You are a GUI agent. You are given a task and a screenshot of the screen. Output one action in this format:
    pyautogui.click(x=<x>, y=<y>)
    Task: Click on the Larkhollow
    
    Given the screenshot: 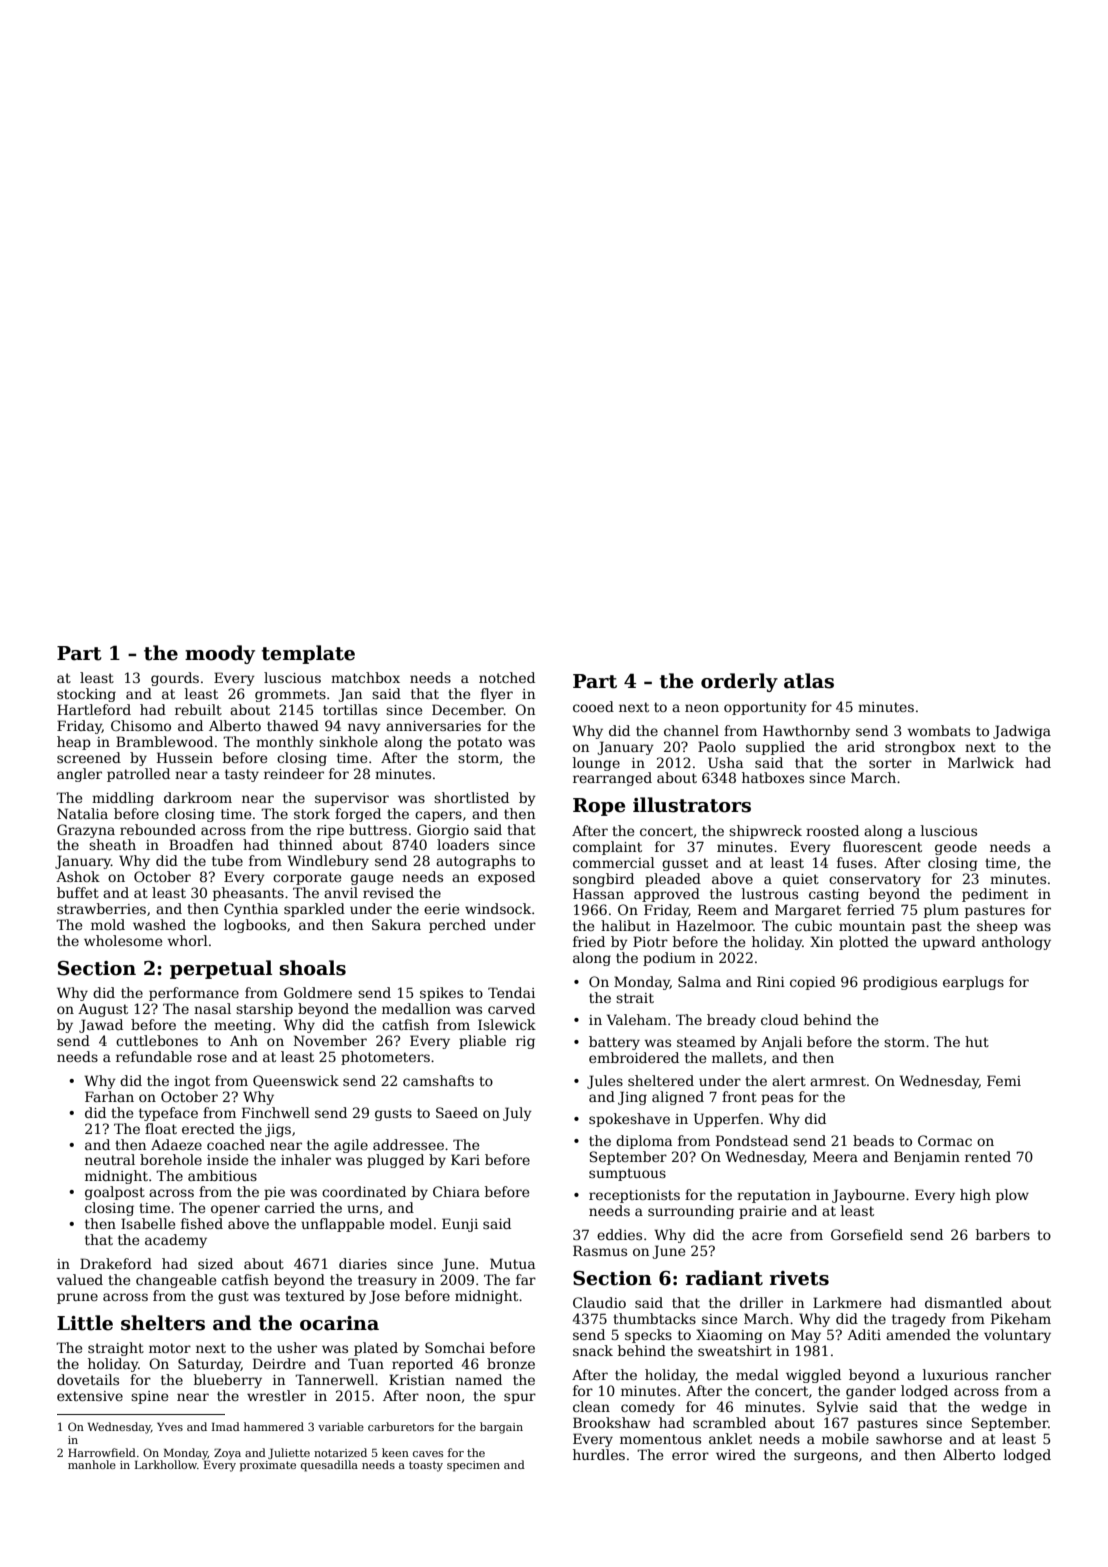 What is the action you would take?
    pyautogui.click(x=166, y=1464)
